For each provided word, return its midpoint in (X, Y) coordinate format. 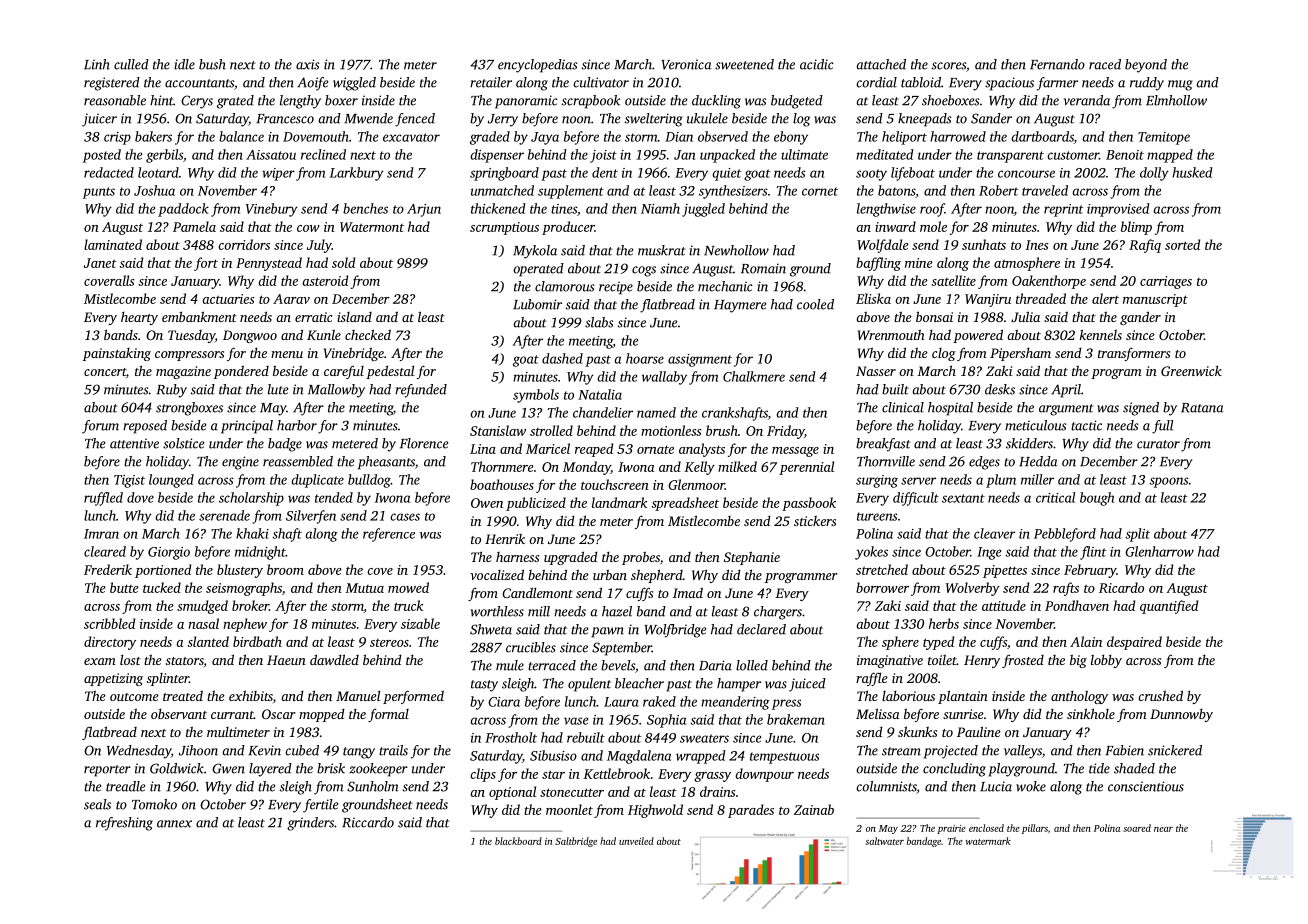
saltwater (884, 841)
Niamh (660, 208)
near (1163, 829)
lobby (1106, 661)
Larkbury (357, 174)
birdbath (257, 641)
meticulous (1035, 425)
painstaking (117, 354)
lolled (752, 665)
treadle (125, 786)
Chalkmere (754, 376)
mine (919, 263)
